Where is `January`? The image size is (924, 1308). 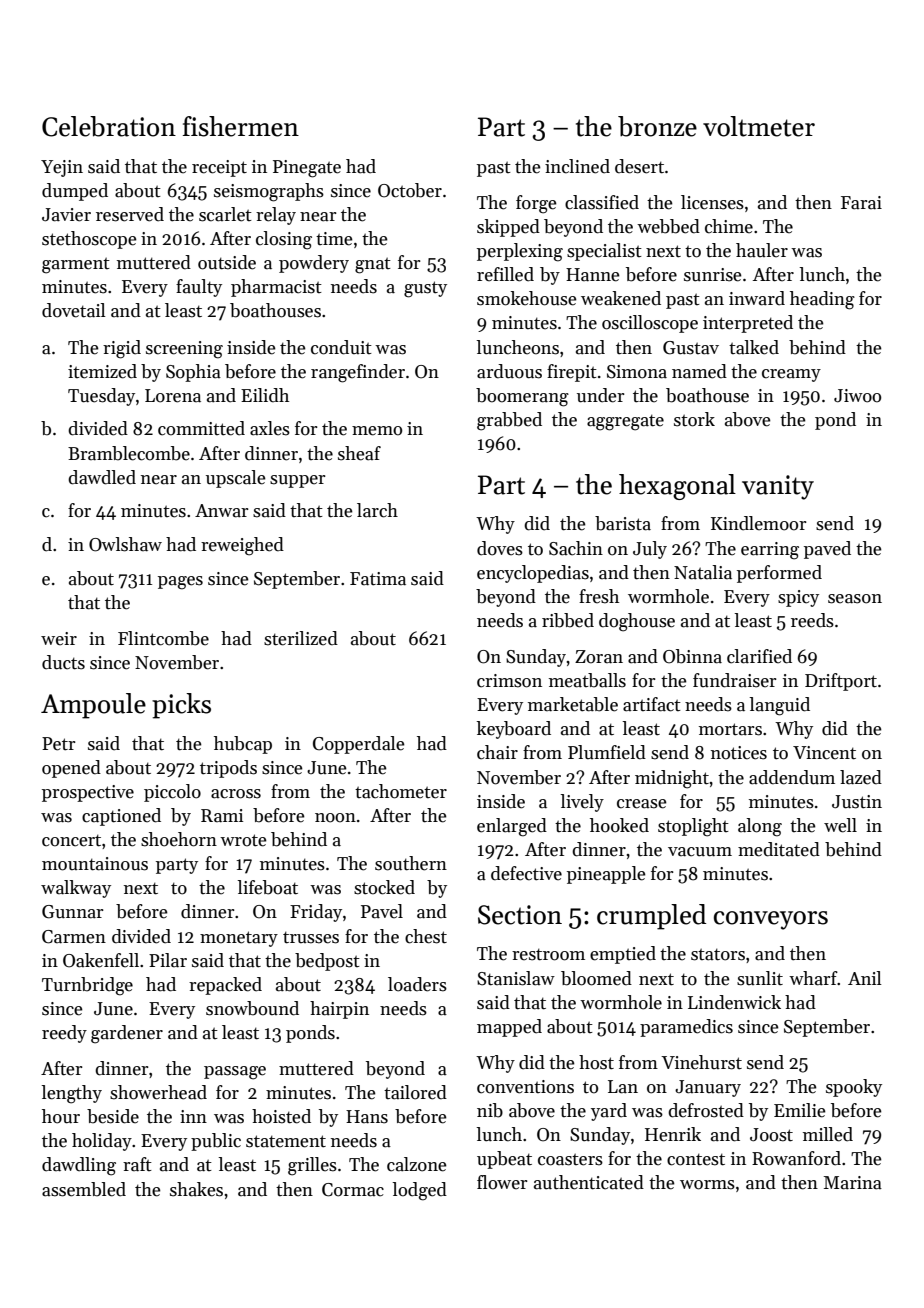 January is located at coordinates (708, 1088).
